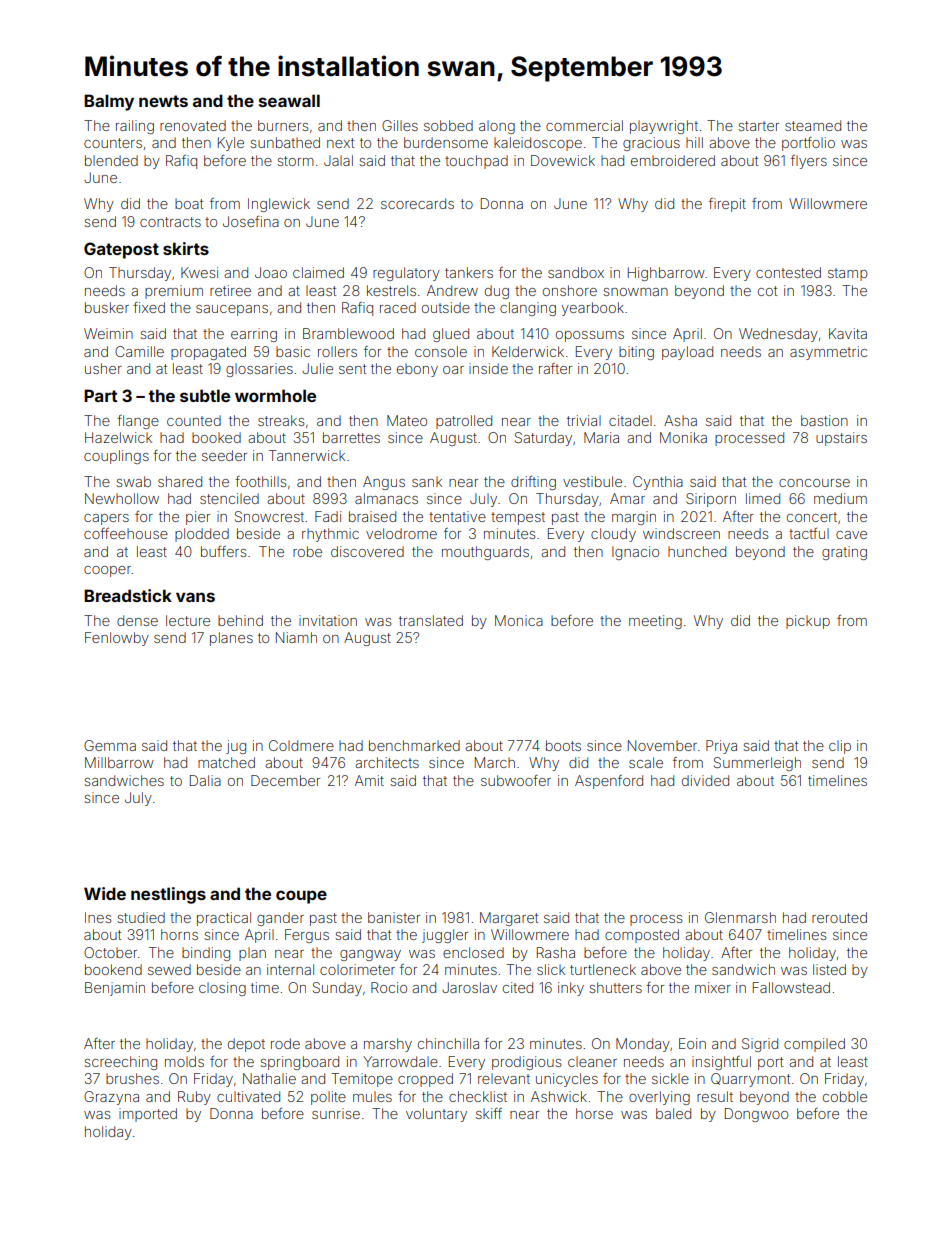 The image size is (952, 1233). Describe the element at coordinates (441, 351) in the document. I see `console` at that location.
